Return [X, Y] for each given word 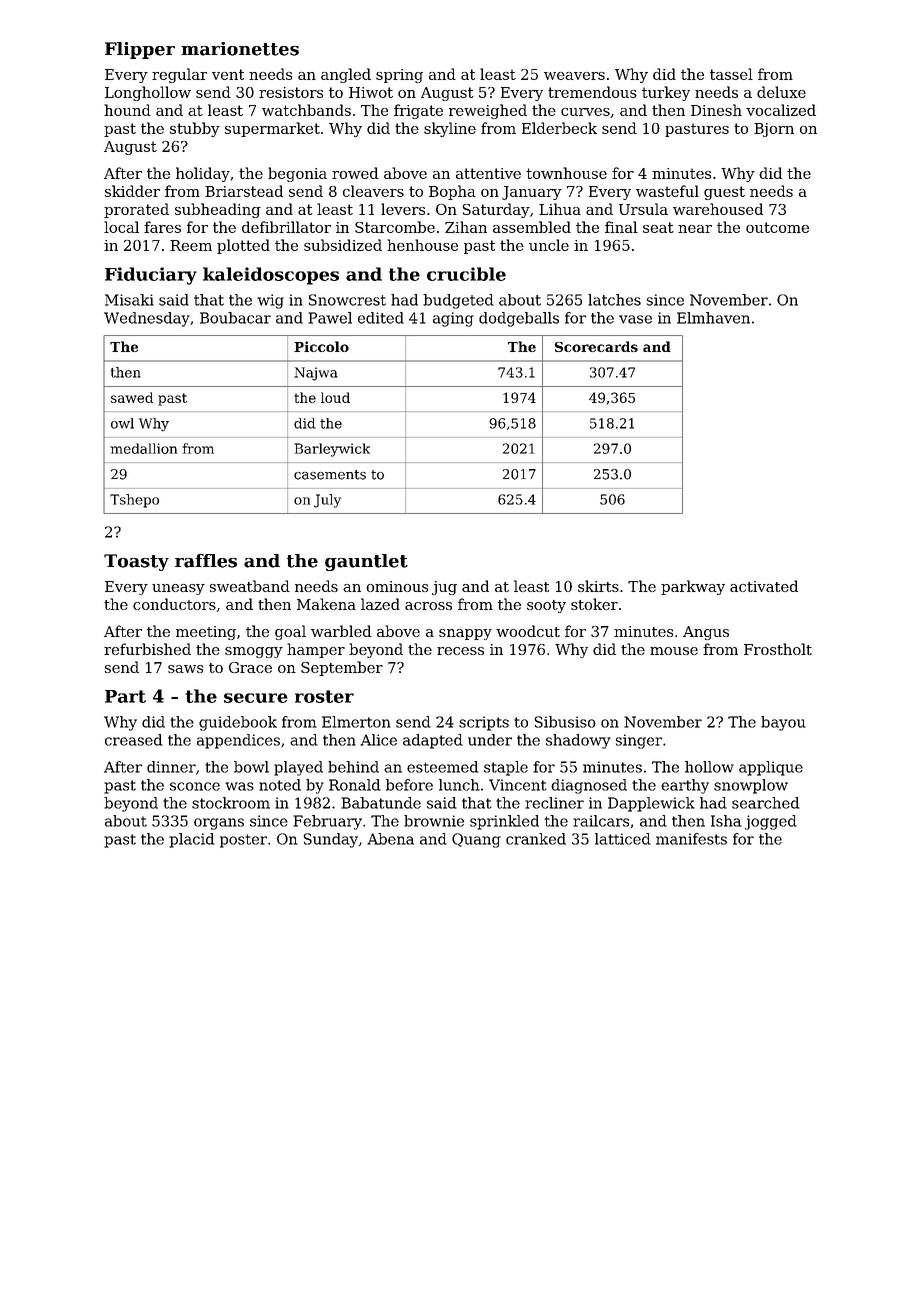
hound [127, 110]
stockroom [231, 803]
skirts [598, 586]
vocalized [781, 110]
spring [399, 76]
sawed [132, 397]
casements [330, 475]
